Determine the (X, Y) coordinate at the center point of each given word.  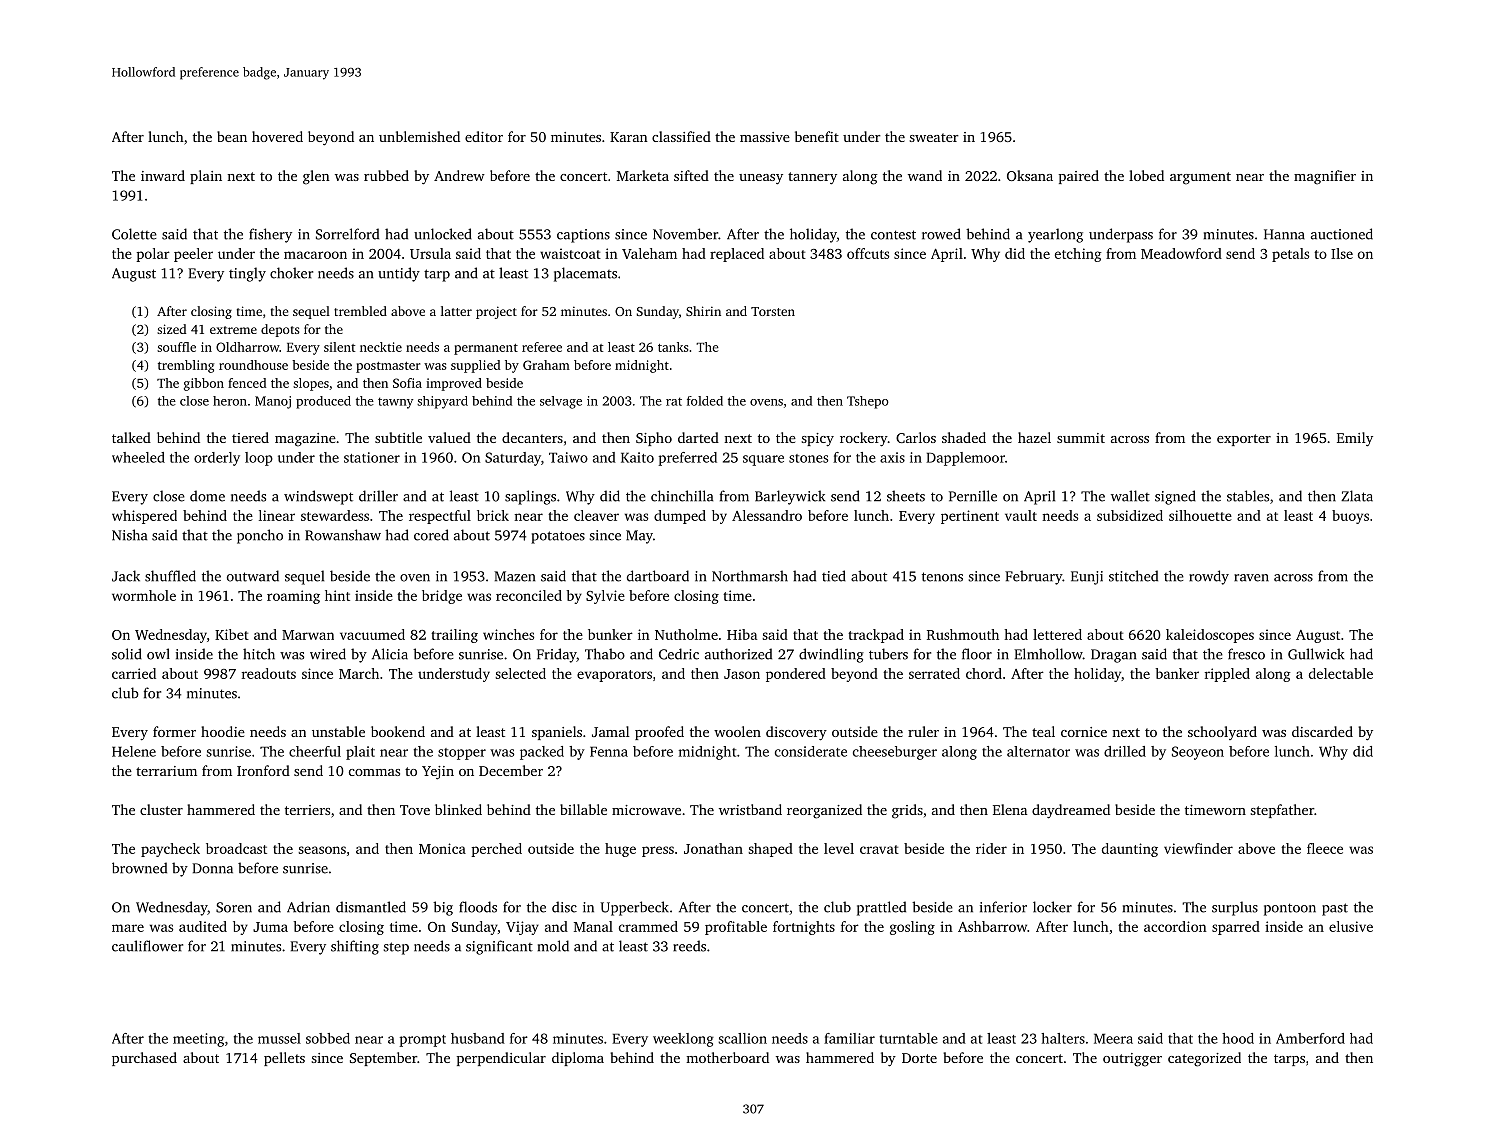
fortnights (804, 928)
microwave (646, 810)
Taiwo (568, 457)
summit (1081, 438)
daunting (1130, 850)
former (174, 731)
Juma (270, 927)
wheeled (138, 457)
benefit (817, 136)
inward (163, 175)
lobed (1146, 175)
